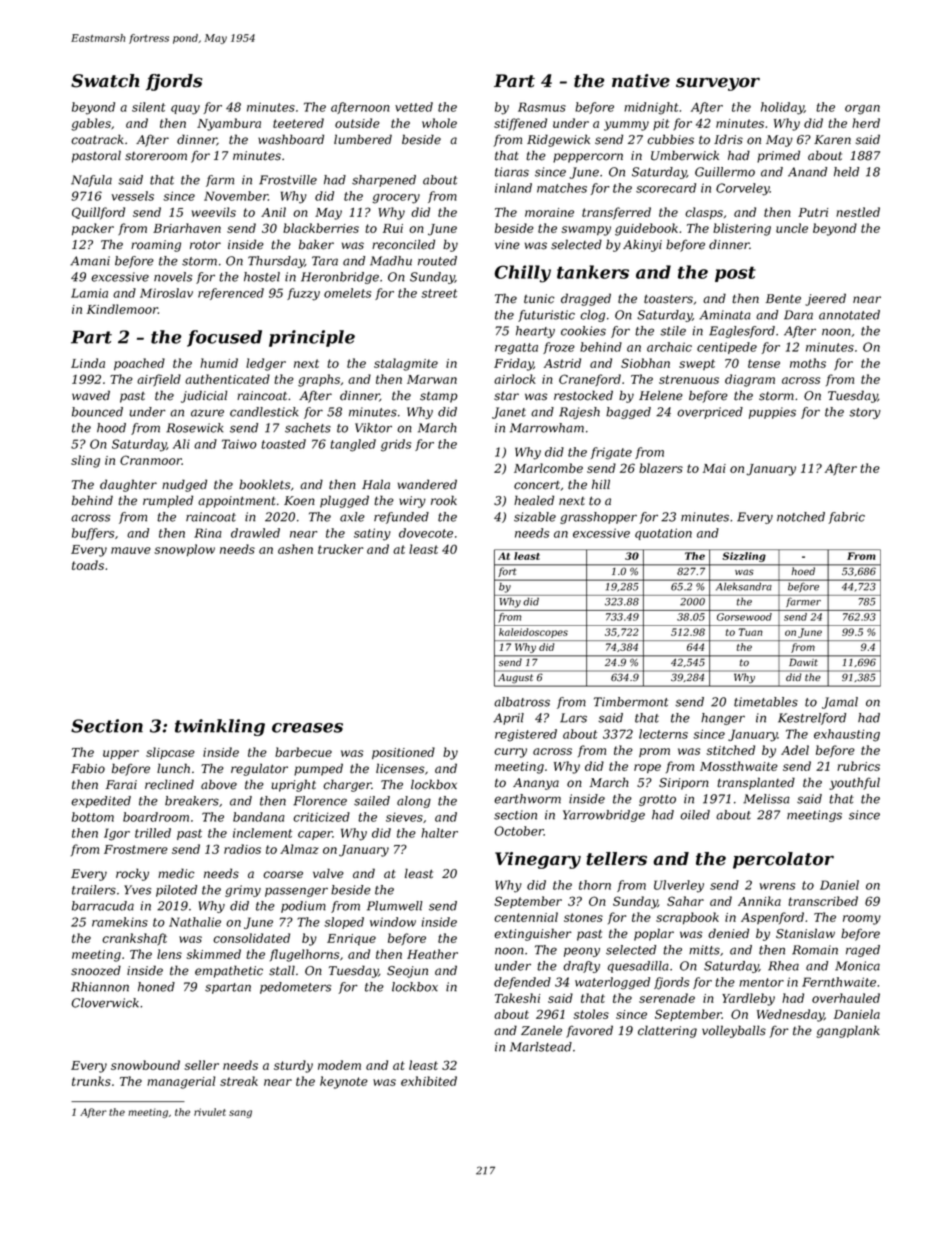 The image size is (952, 1233). What do you see at coordinates (105, 81) in the image?
I see `Swatch` at bounding box center [105, 81].
